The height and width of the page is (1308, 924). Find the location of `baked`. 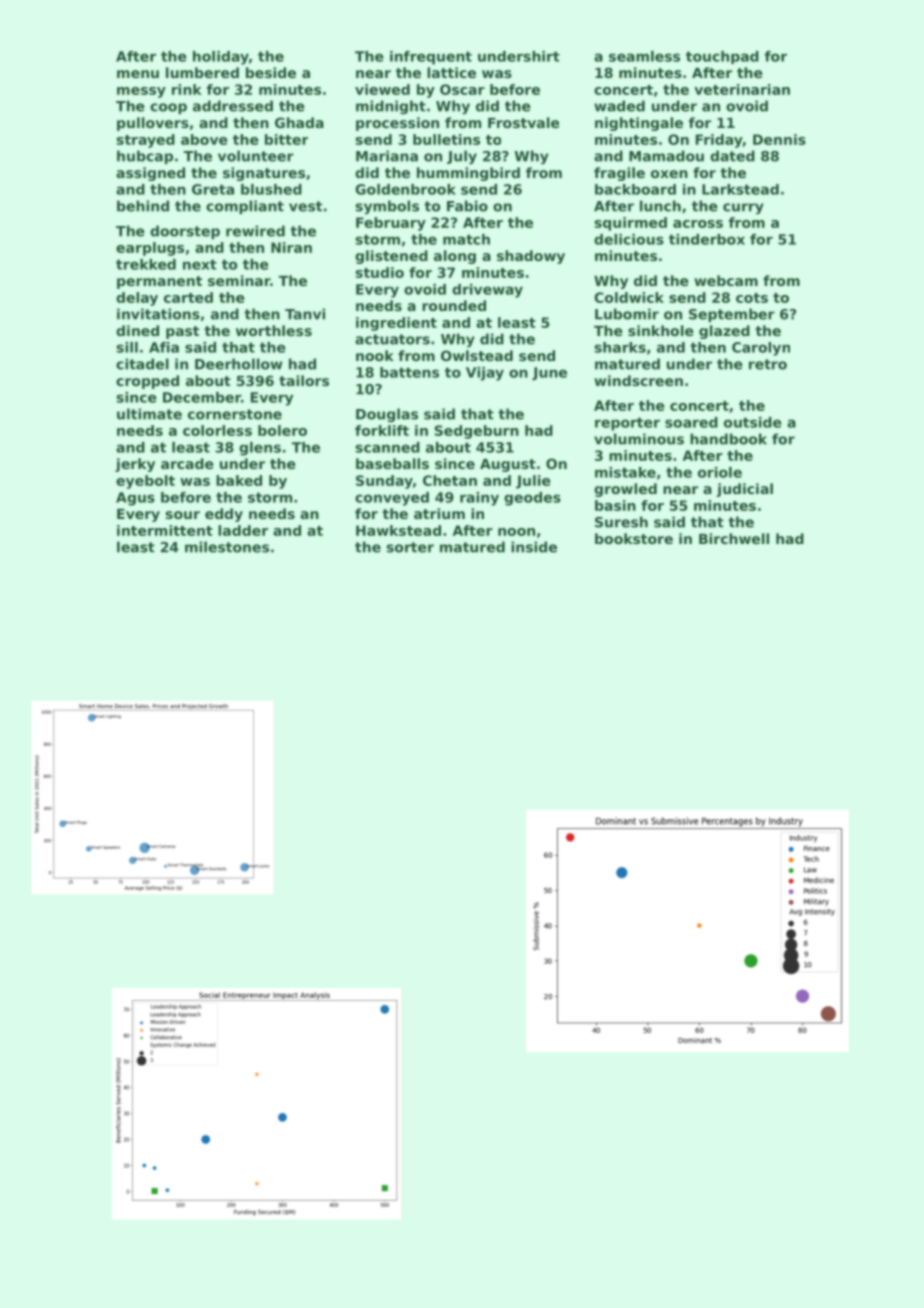

baked is located at coordinates (239, 480).
